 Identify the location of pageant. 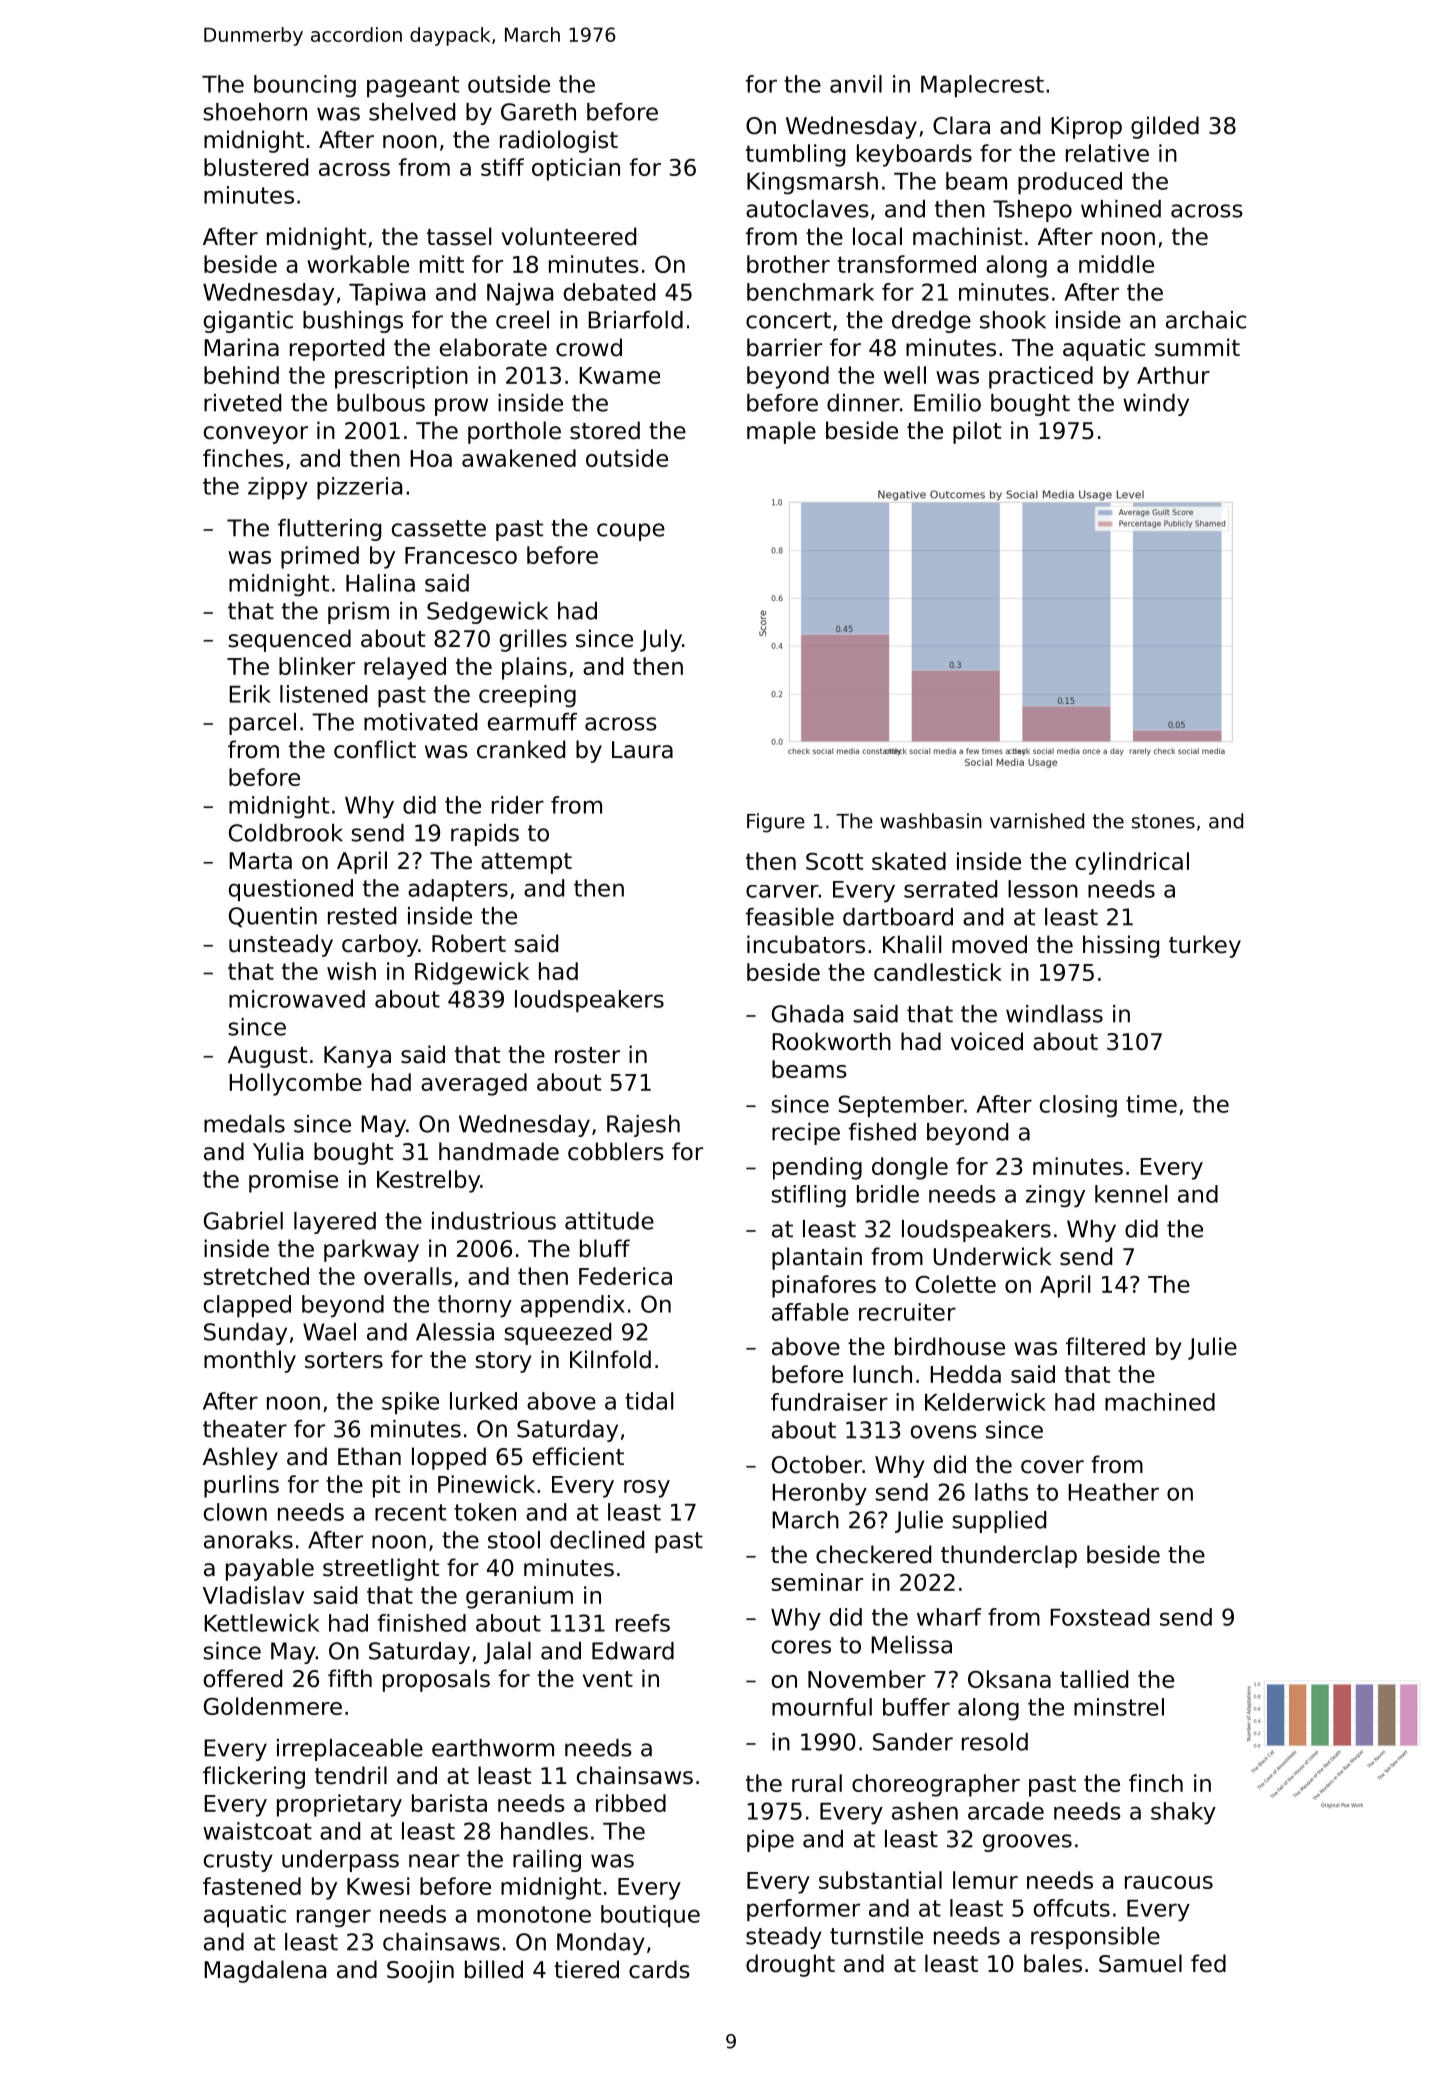
(413, 87).
